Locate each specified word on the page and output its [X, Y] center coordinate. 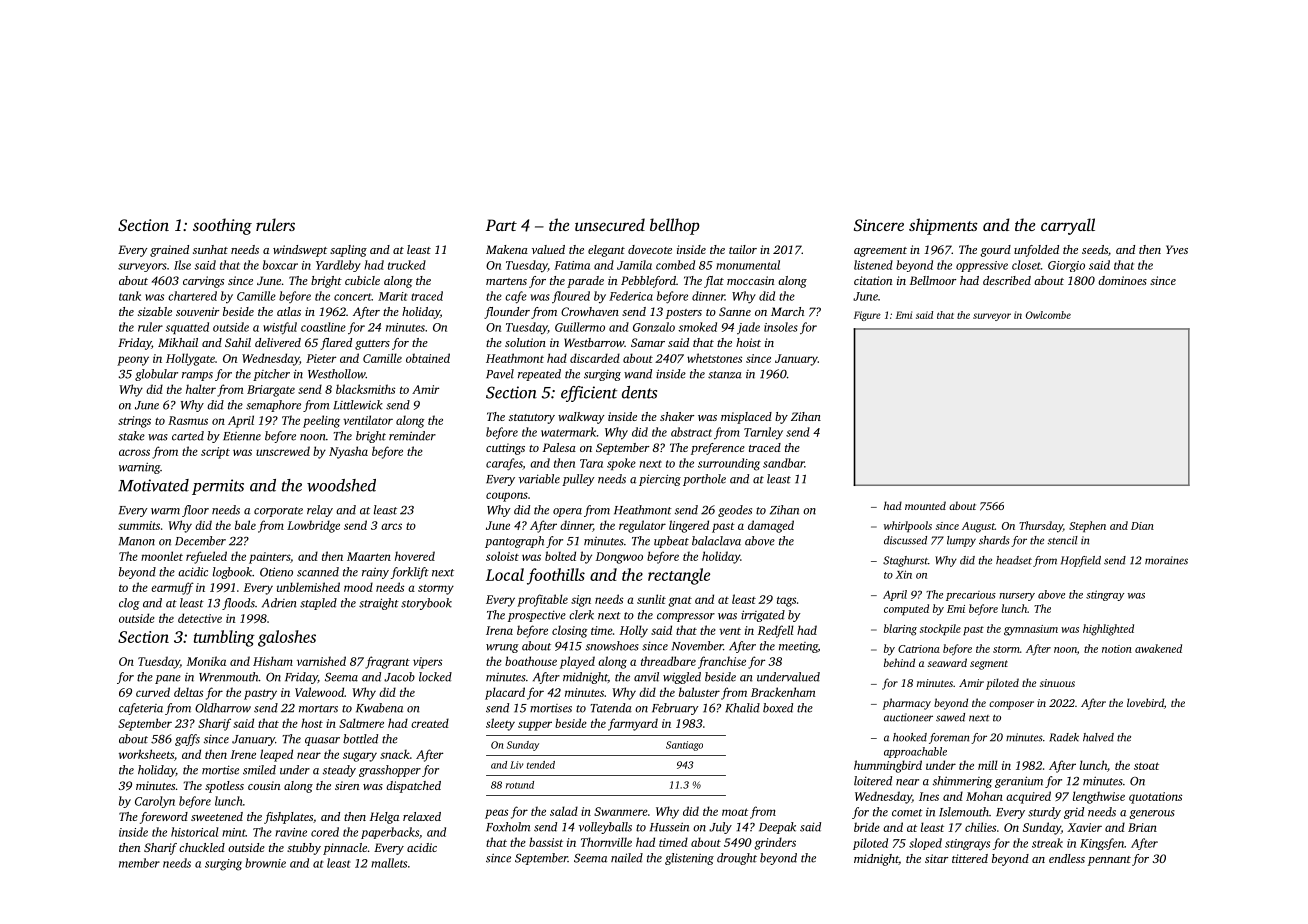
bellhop [675, 226]
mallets [389, 863]
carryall [1068, 226]
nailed [627, 858]
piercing [660, 480]
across [134, 452]
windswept [300, 251]
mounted [925, 505]
